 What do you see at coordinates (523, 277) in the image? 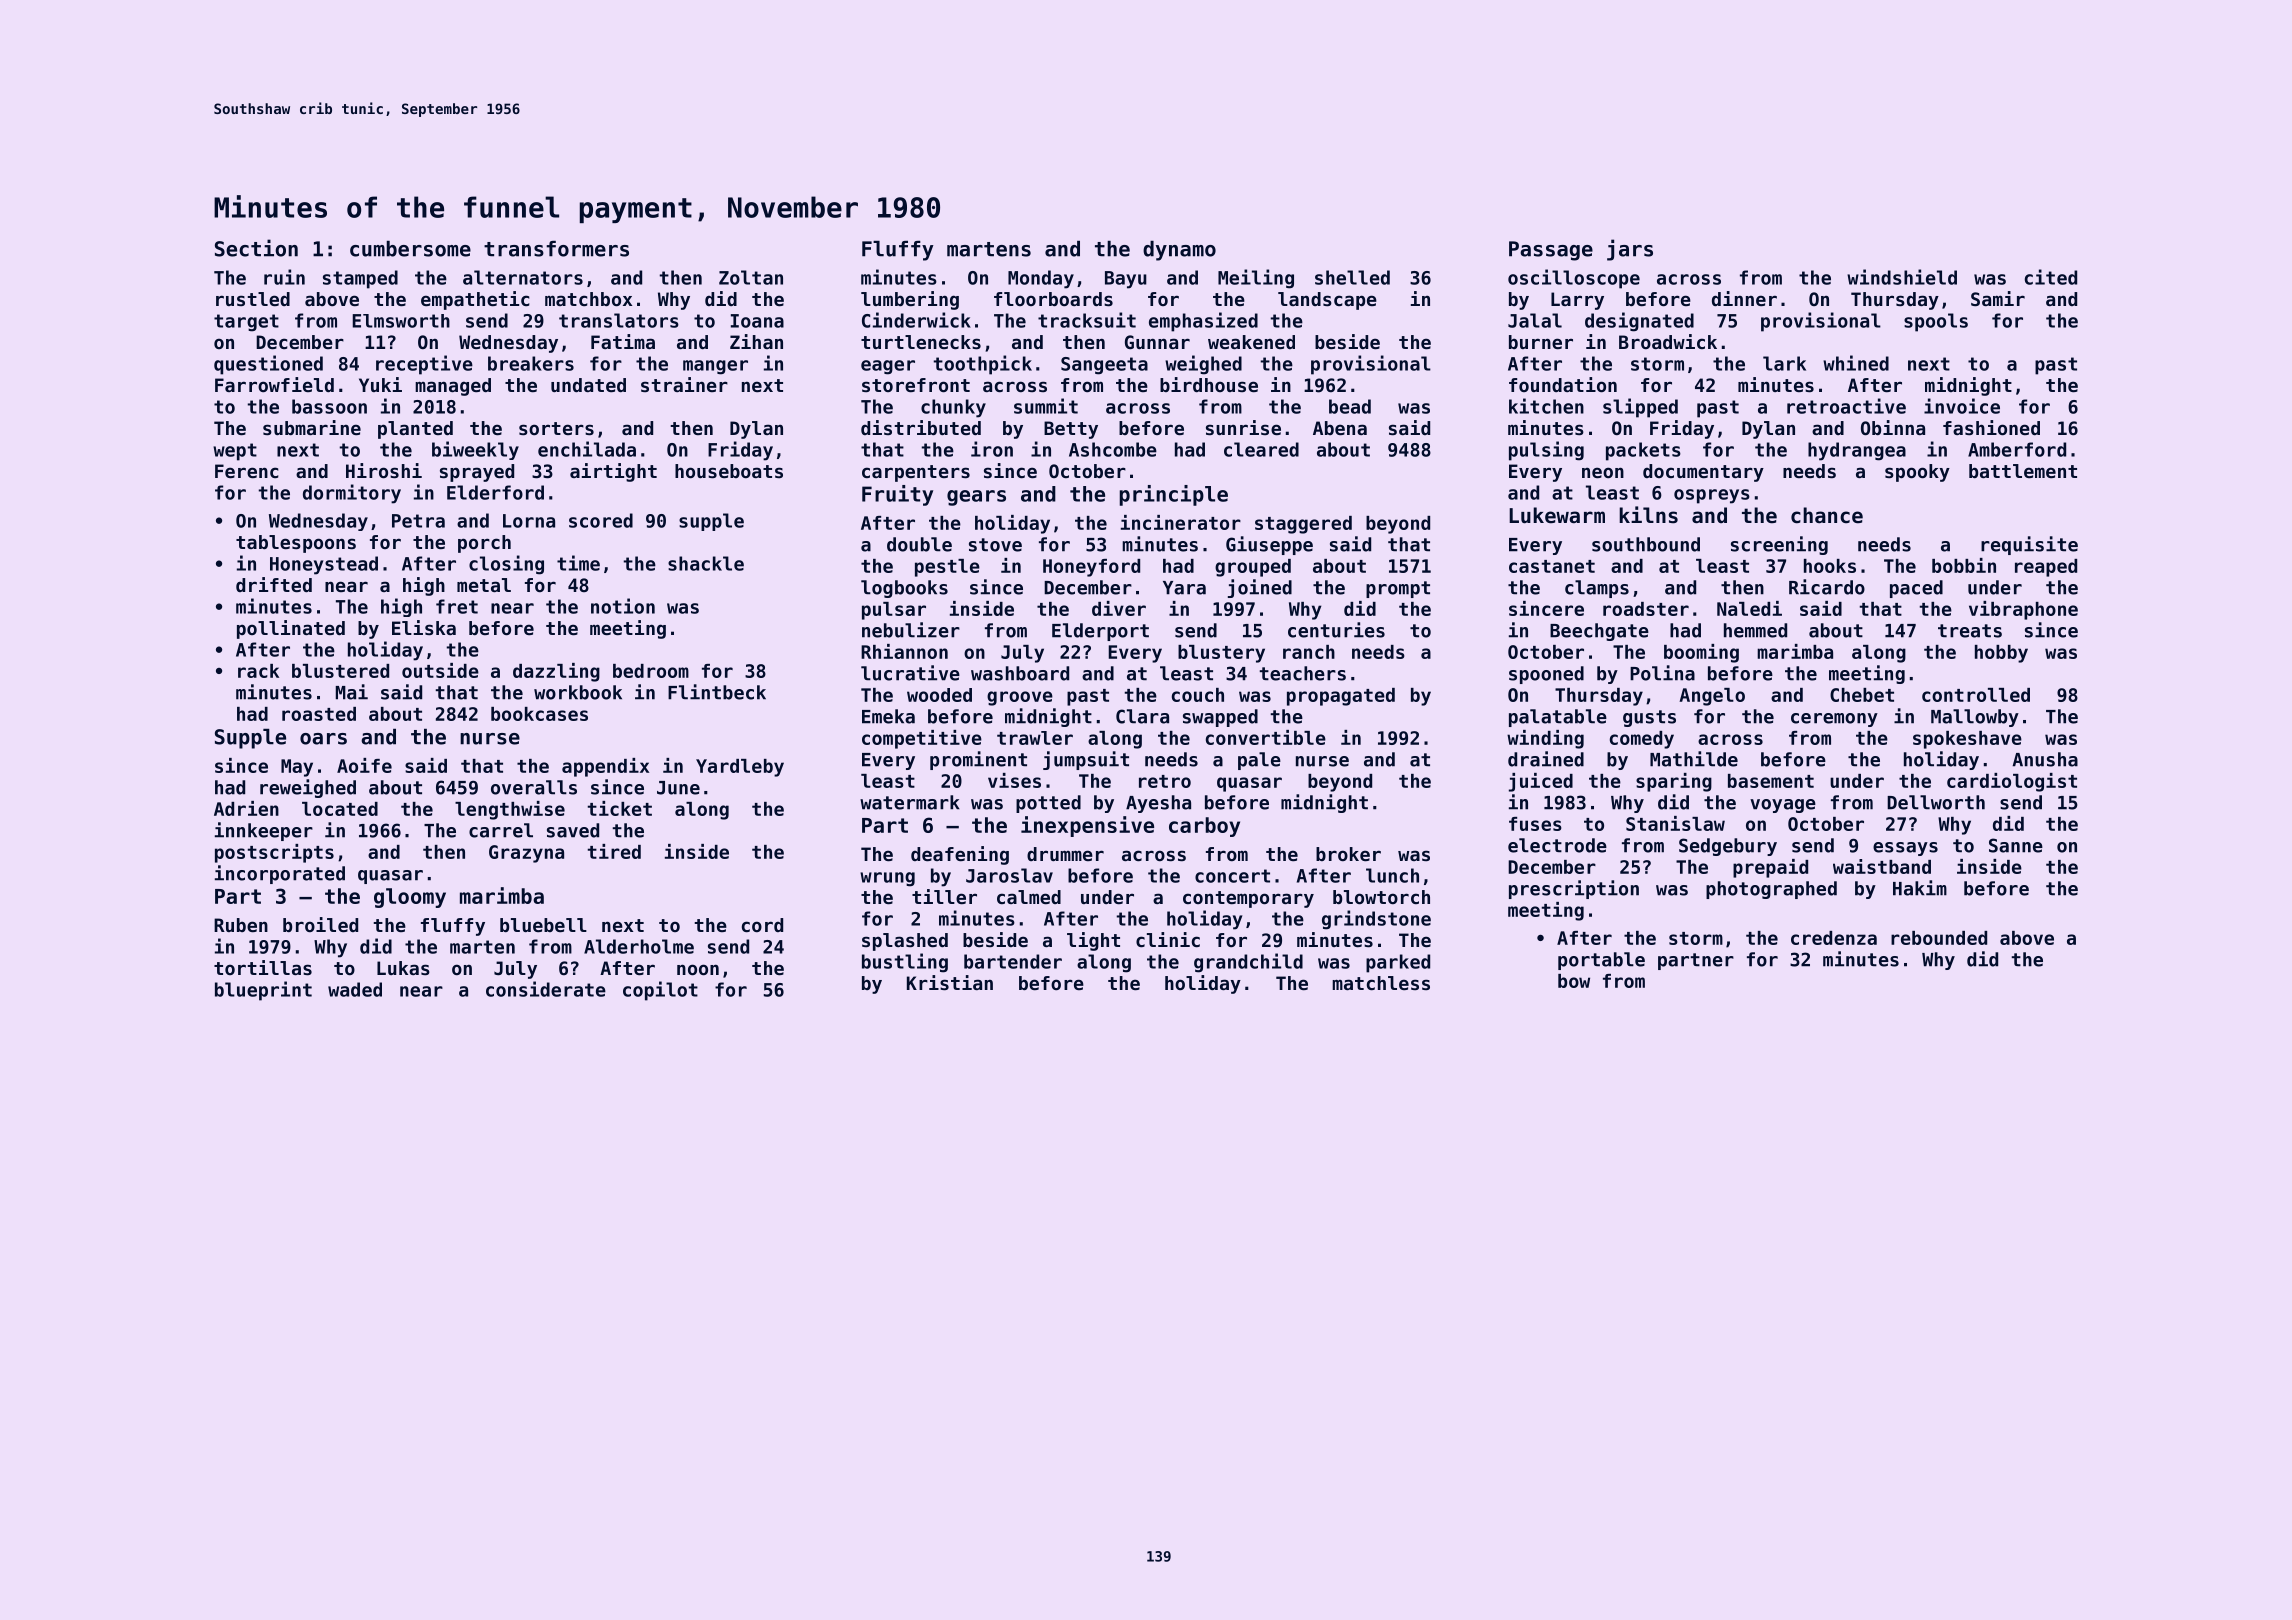
I see `alternators` at bounding box center [523, 277].
